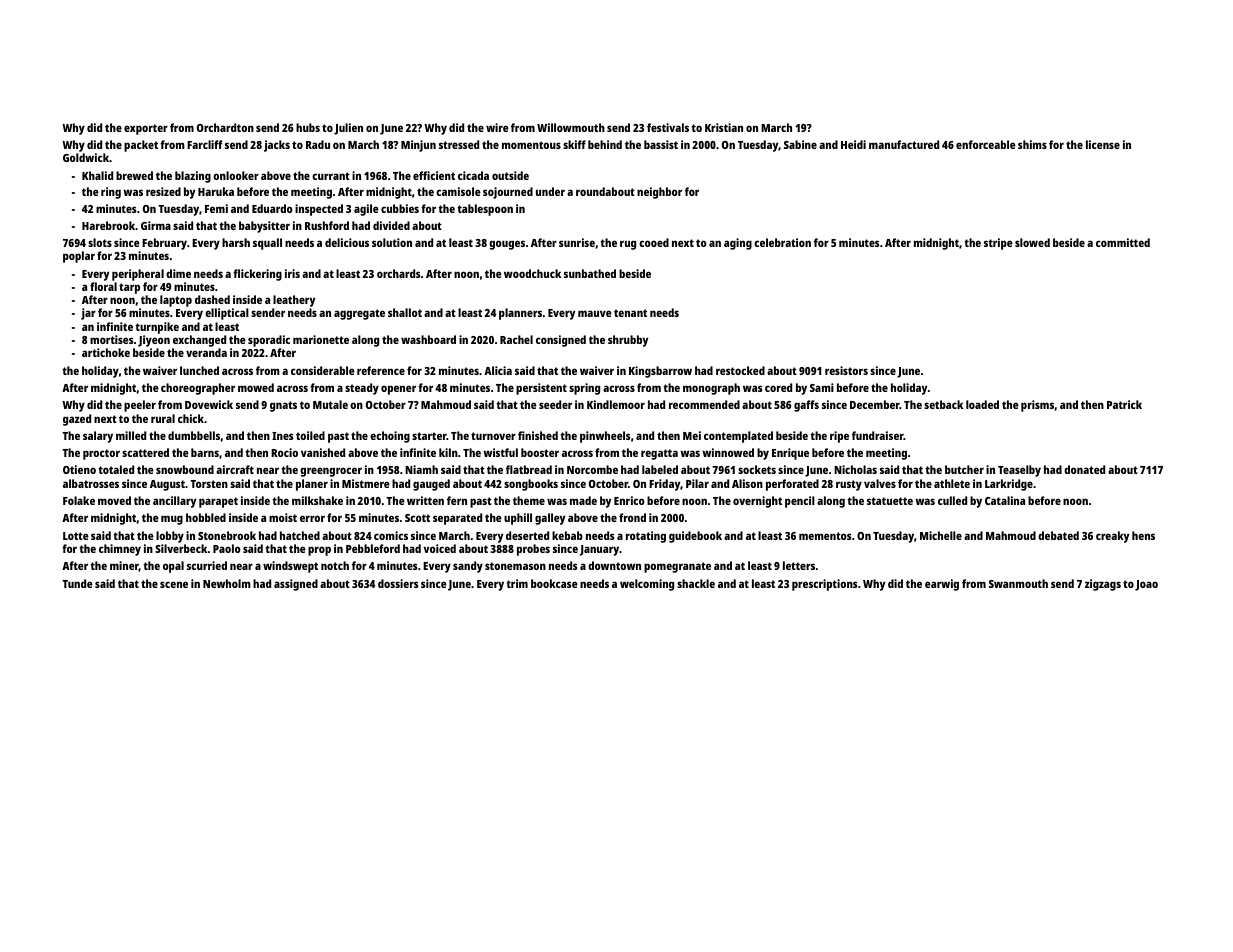  Describe the element at coordinates (738, 437) in the document. I see `contemplated` at that location.
